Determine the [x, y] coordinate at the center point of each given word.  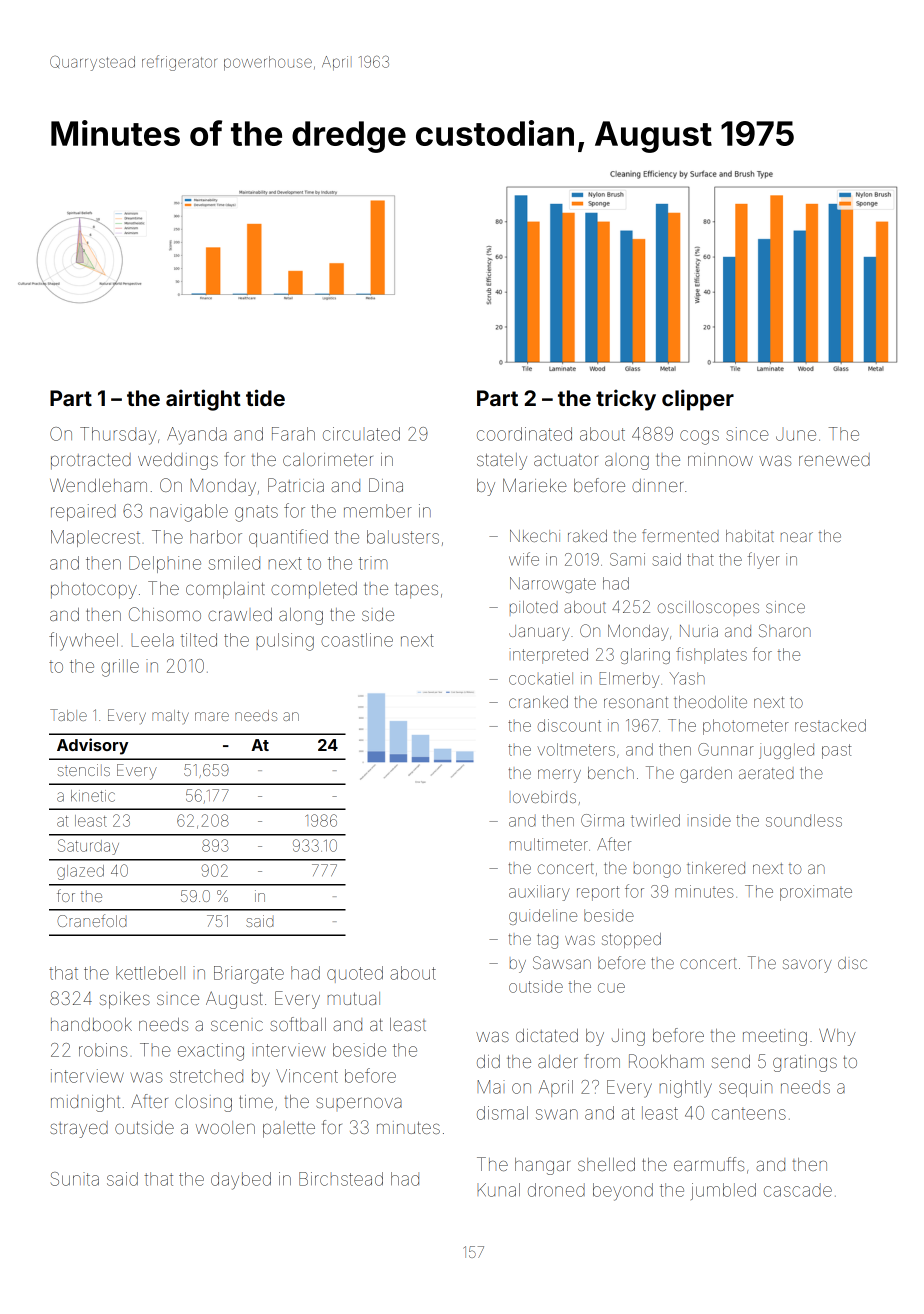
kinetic [93, 796]
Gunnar [726, 749]
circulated [361, 434]
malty [170, 717]
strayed [79, 1129]
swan [557, 1114]
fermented [680, 535]
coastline [357, 640]
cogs [699, 437]
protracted [91, 461]
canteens [749, 1113]
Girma [602, 820]
